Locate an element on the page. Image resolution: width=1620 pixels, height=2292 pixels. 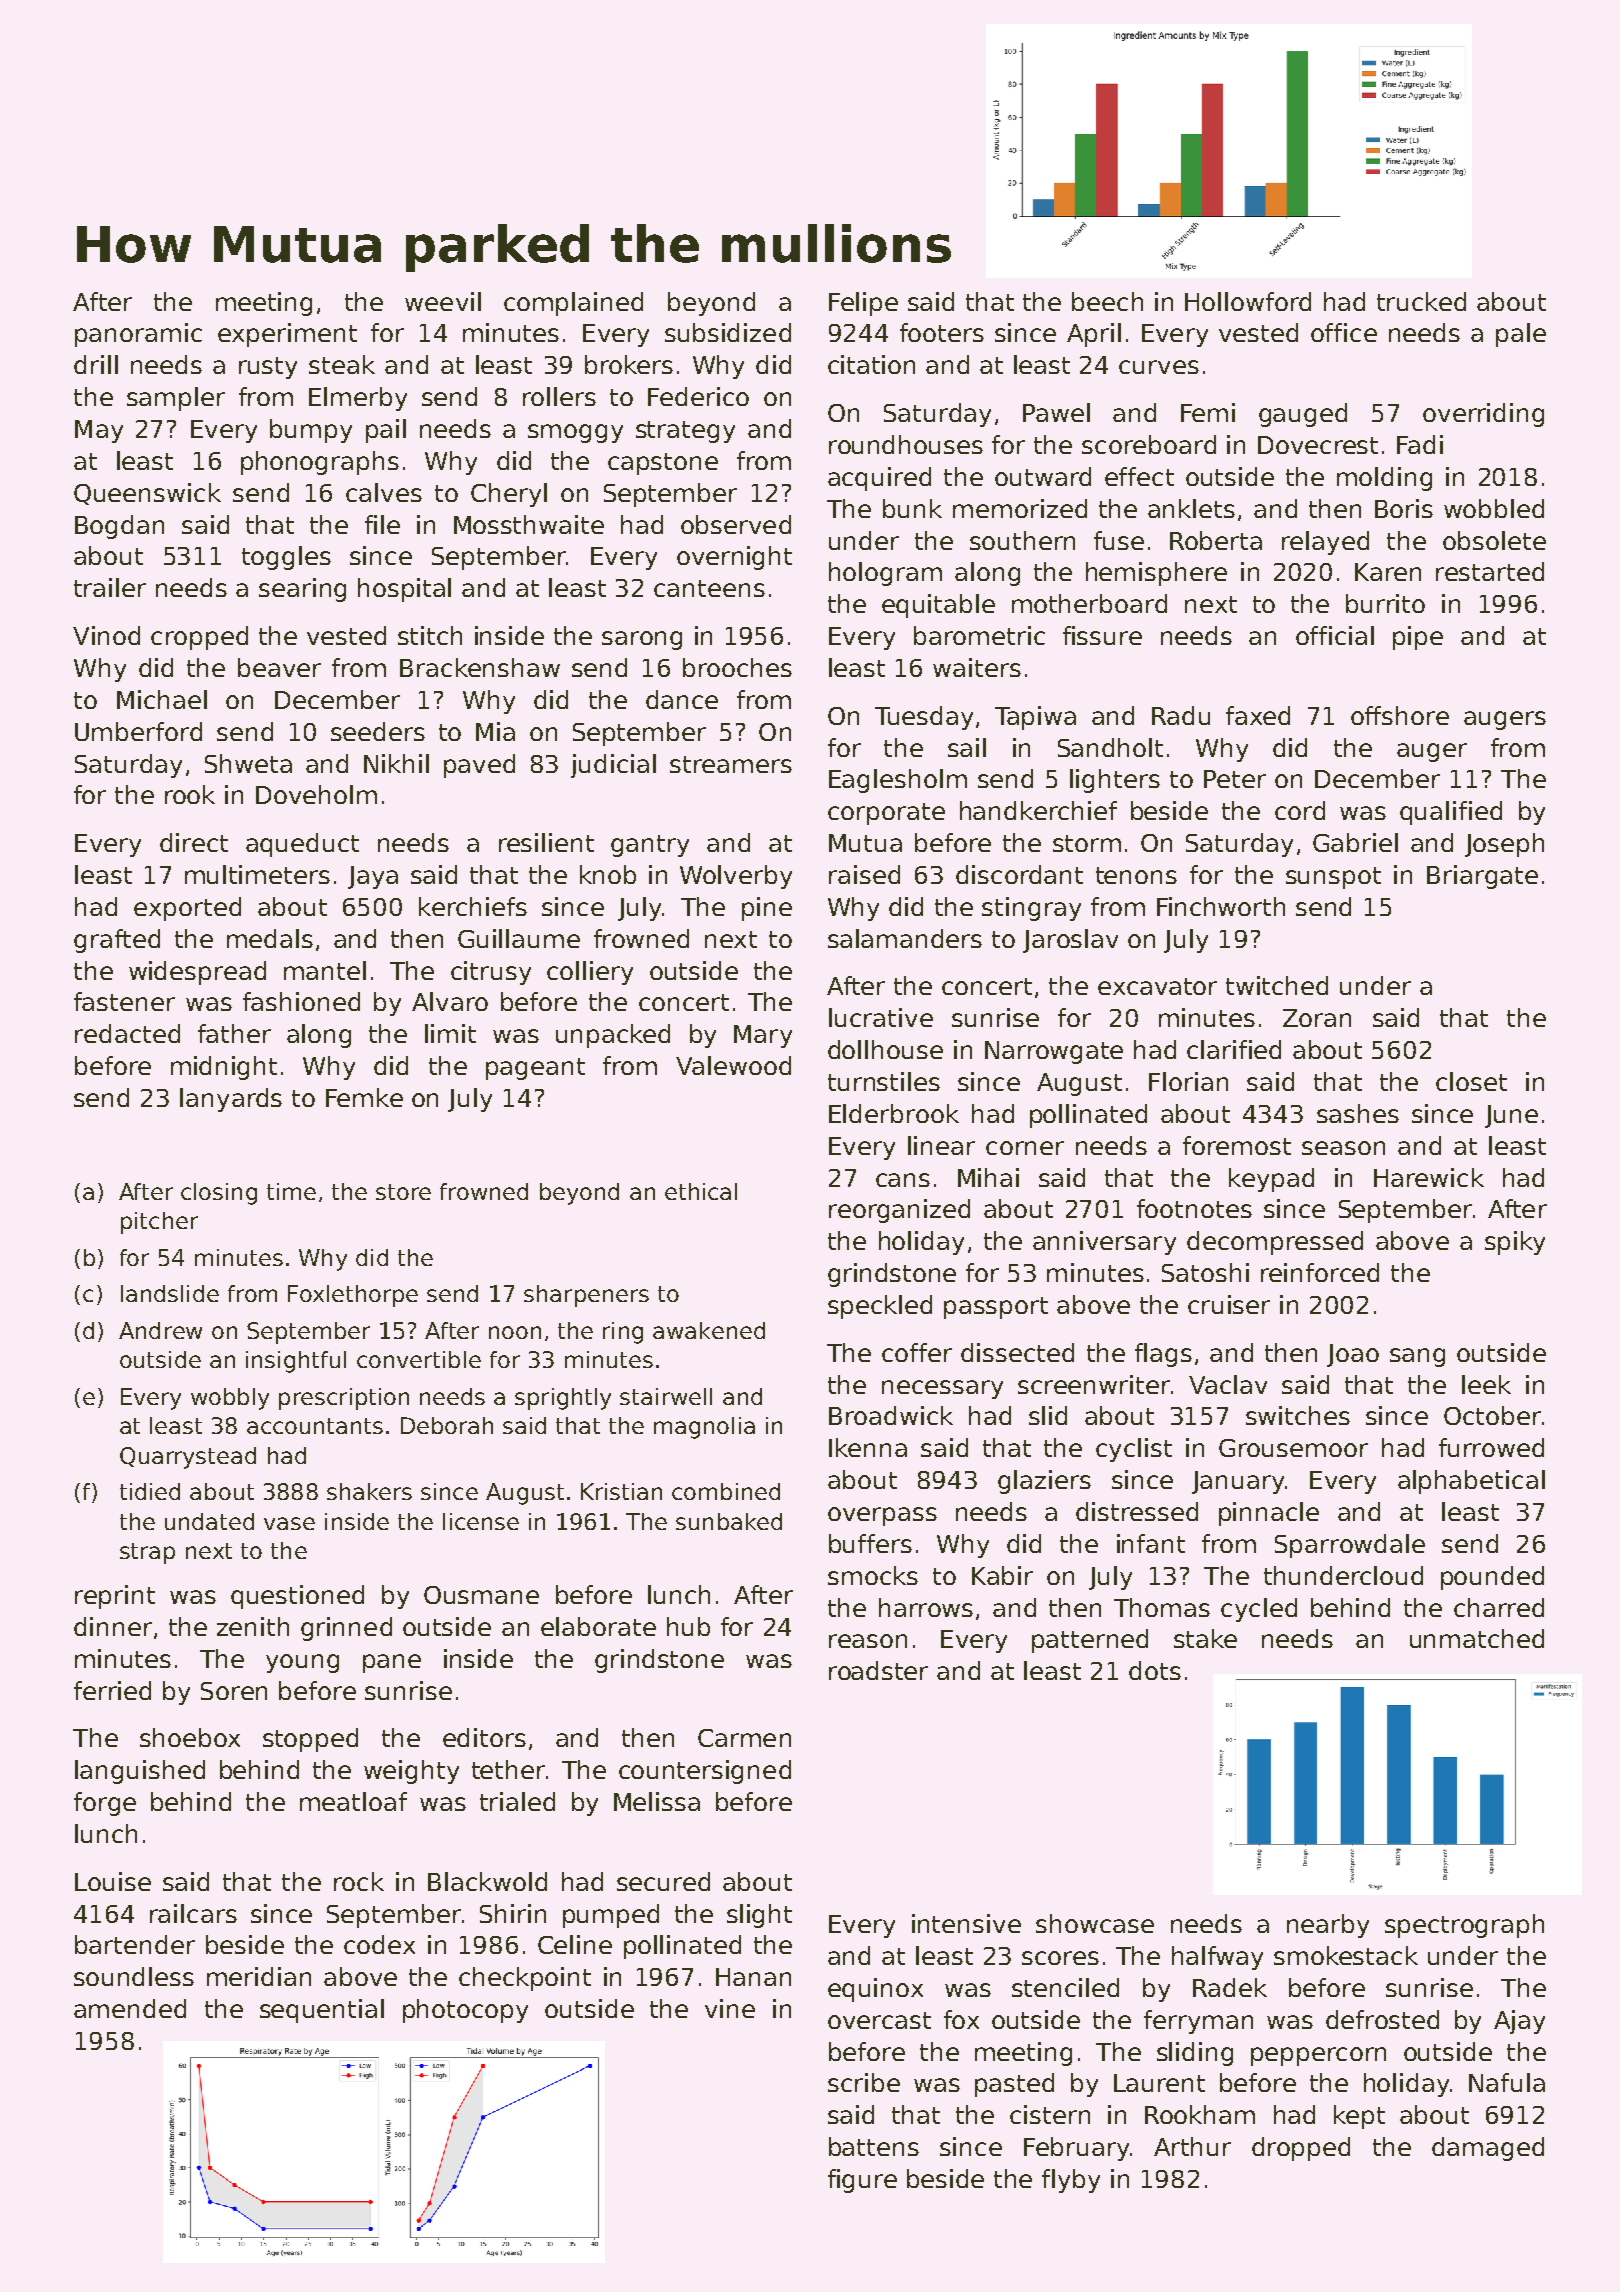
pipe is located at coordinates (1418, 638).
